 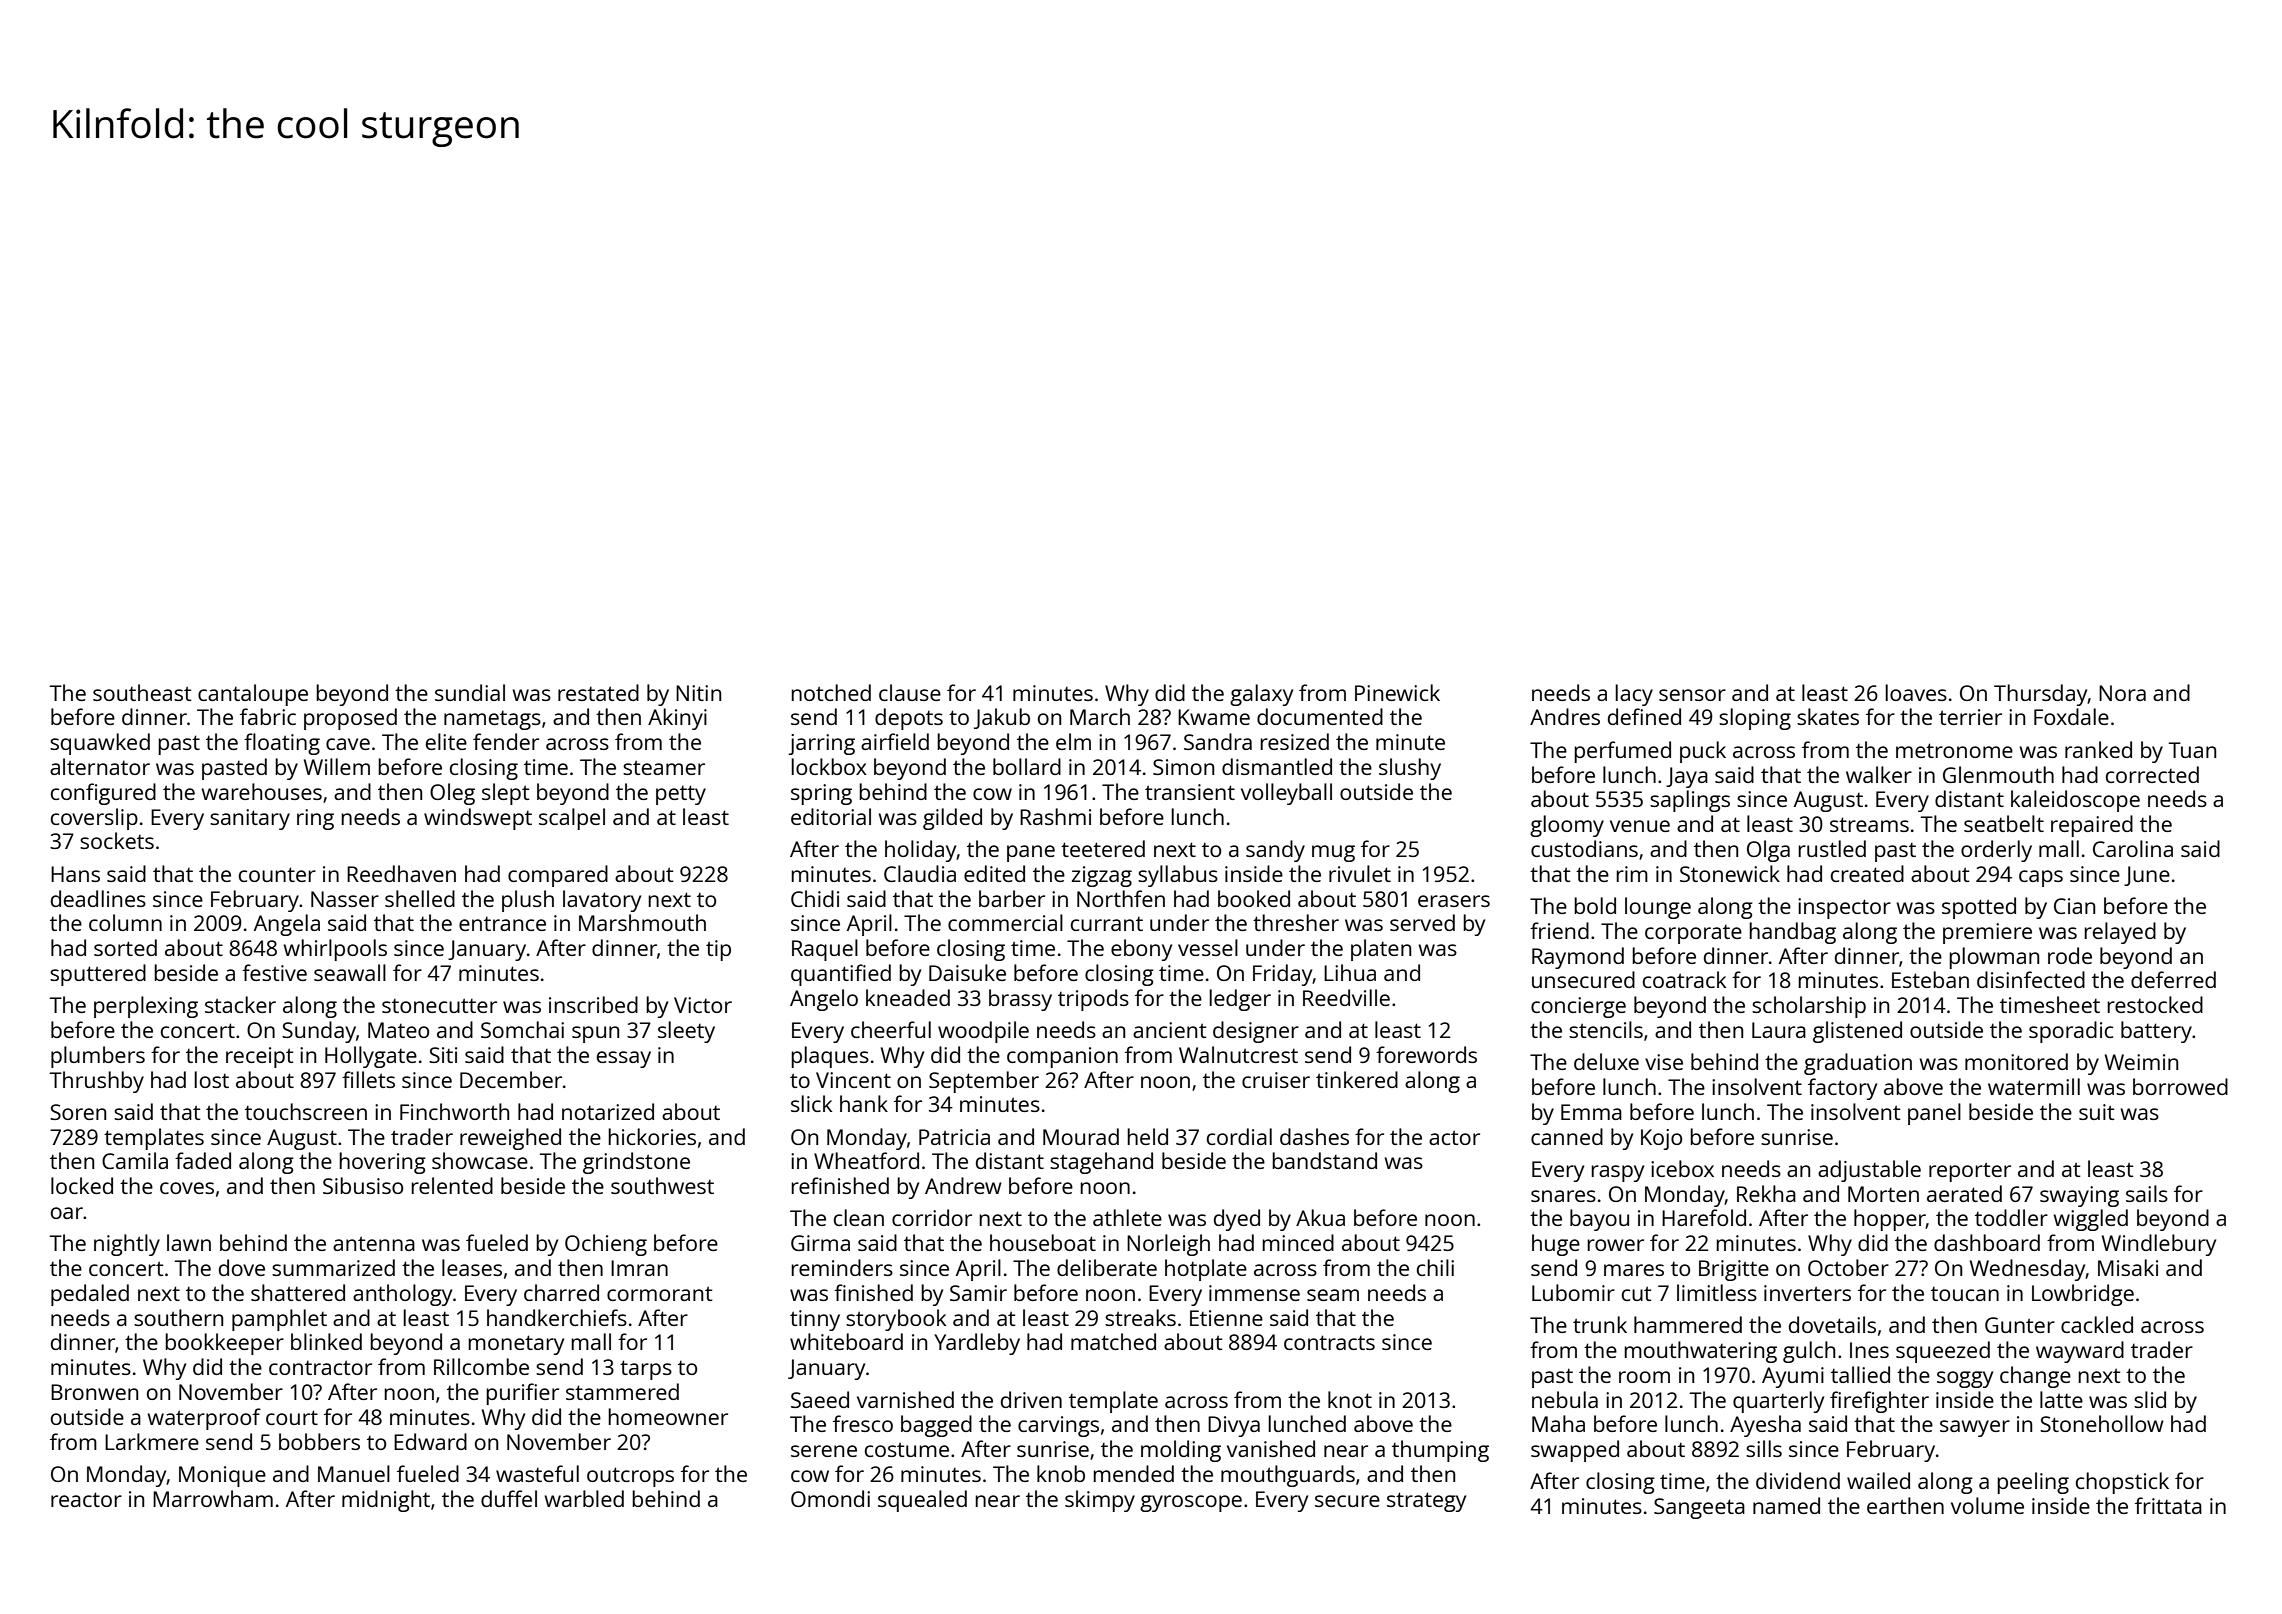 I want to click on lacy, so click(x=1634, y=695).
